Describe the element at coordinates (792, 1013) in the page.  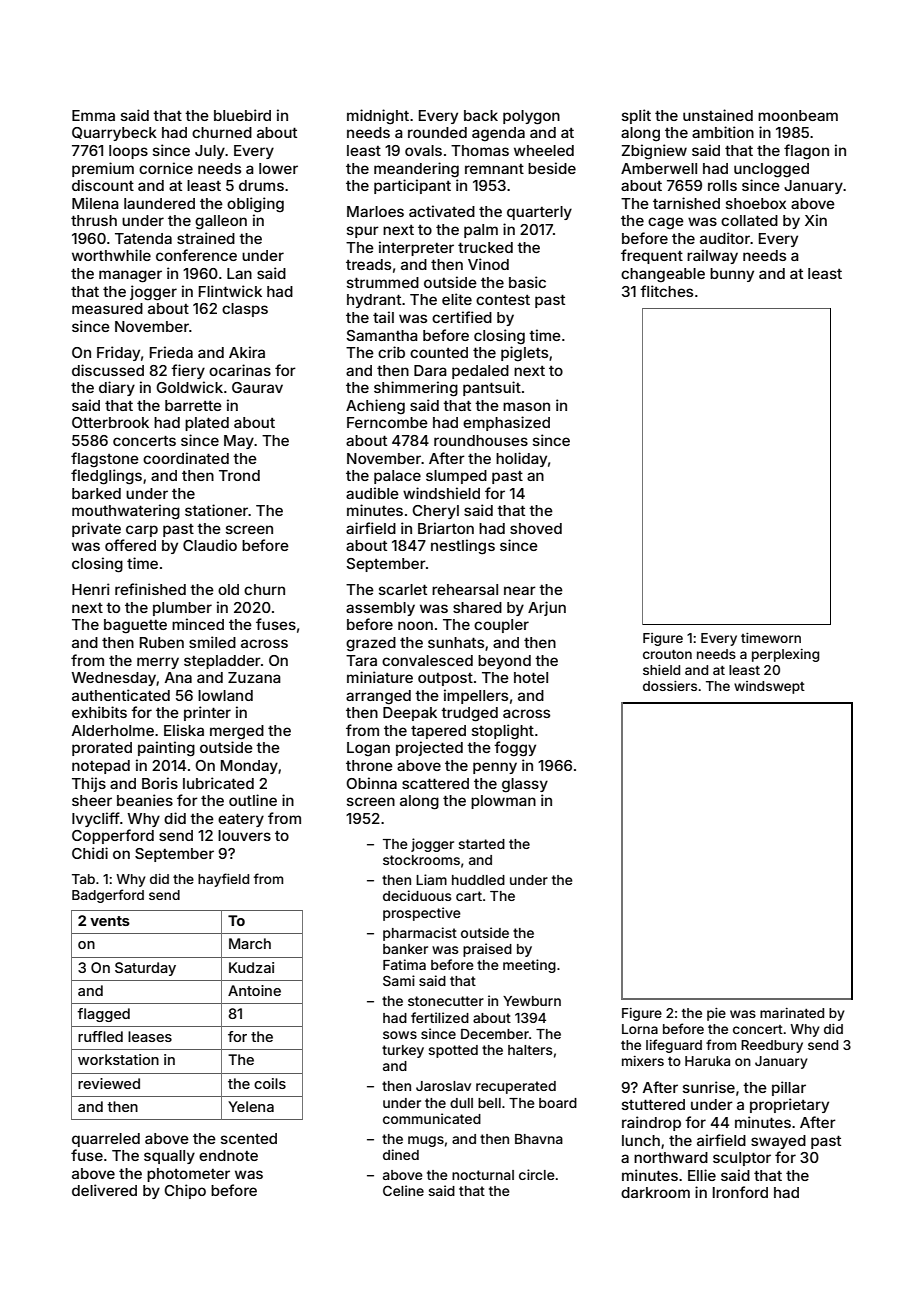
I see `marinated` at that location.
